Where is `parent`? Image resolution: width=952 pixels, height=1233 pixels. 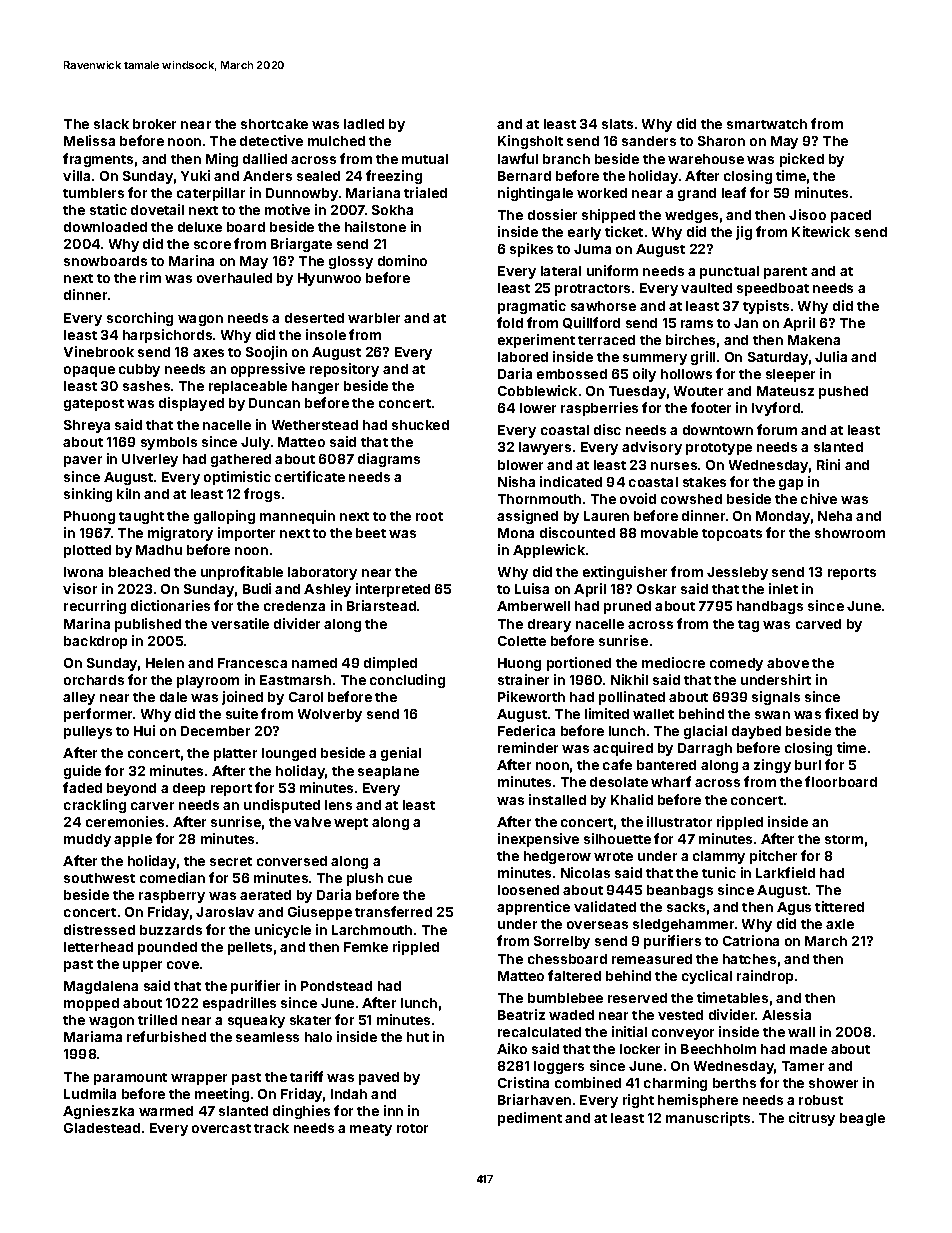
parent is located at coordinates (785, 273).
